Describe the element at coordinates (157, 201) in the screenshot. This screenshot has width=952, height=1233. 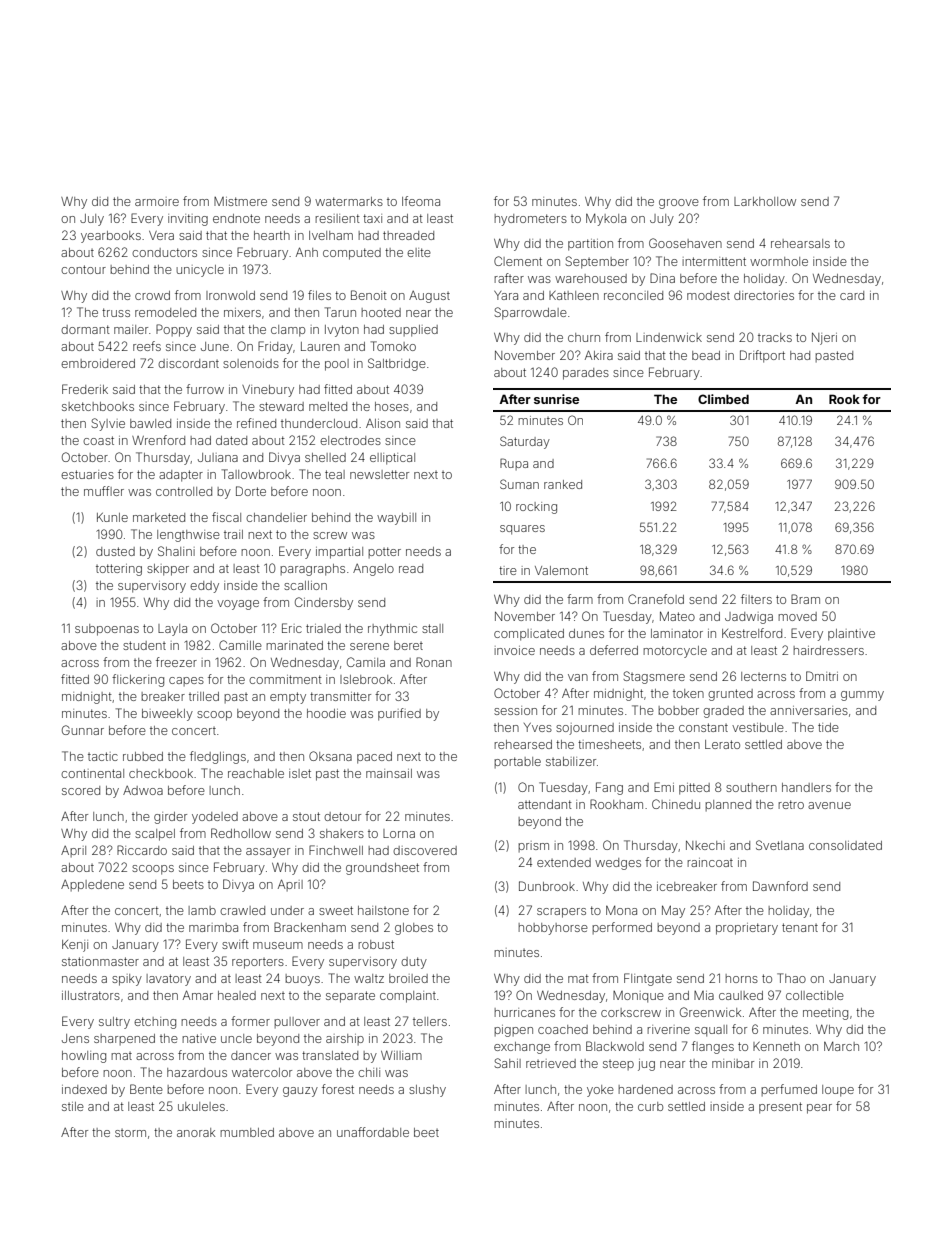
I see `armoire` at that location.
